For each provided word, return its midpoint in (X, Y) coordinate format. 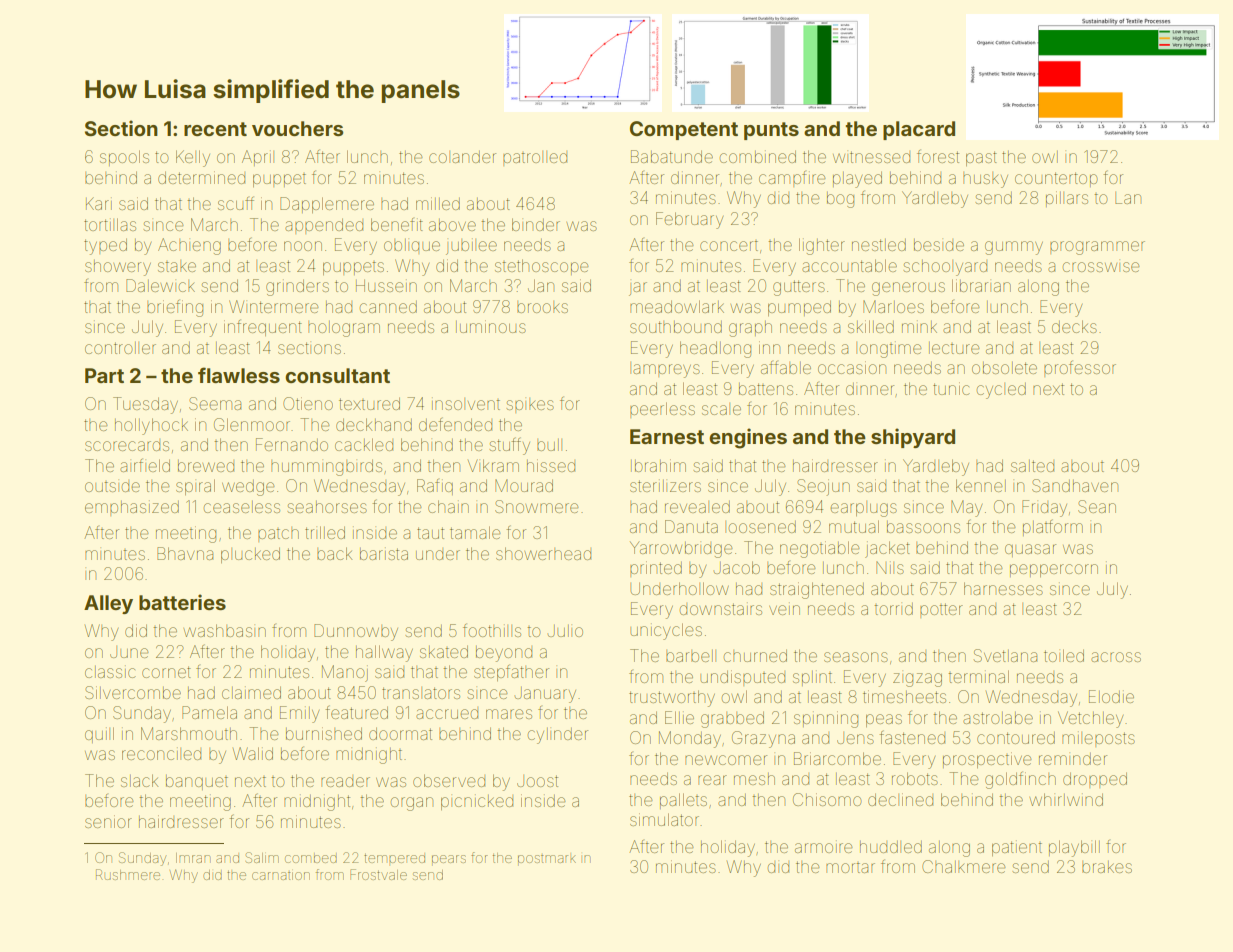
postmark (547, 859)
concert (729, 246)
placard (919, 130)
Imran (193, 858)
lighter (822, 246)
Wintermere (273, 306)
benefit (397, 224)
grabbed (732, 719)
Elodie (1111, 696)
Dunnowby (356, 632)
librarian (981, 285)
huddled (891, 847)
